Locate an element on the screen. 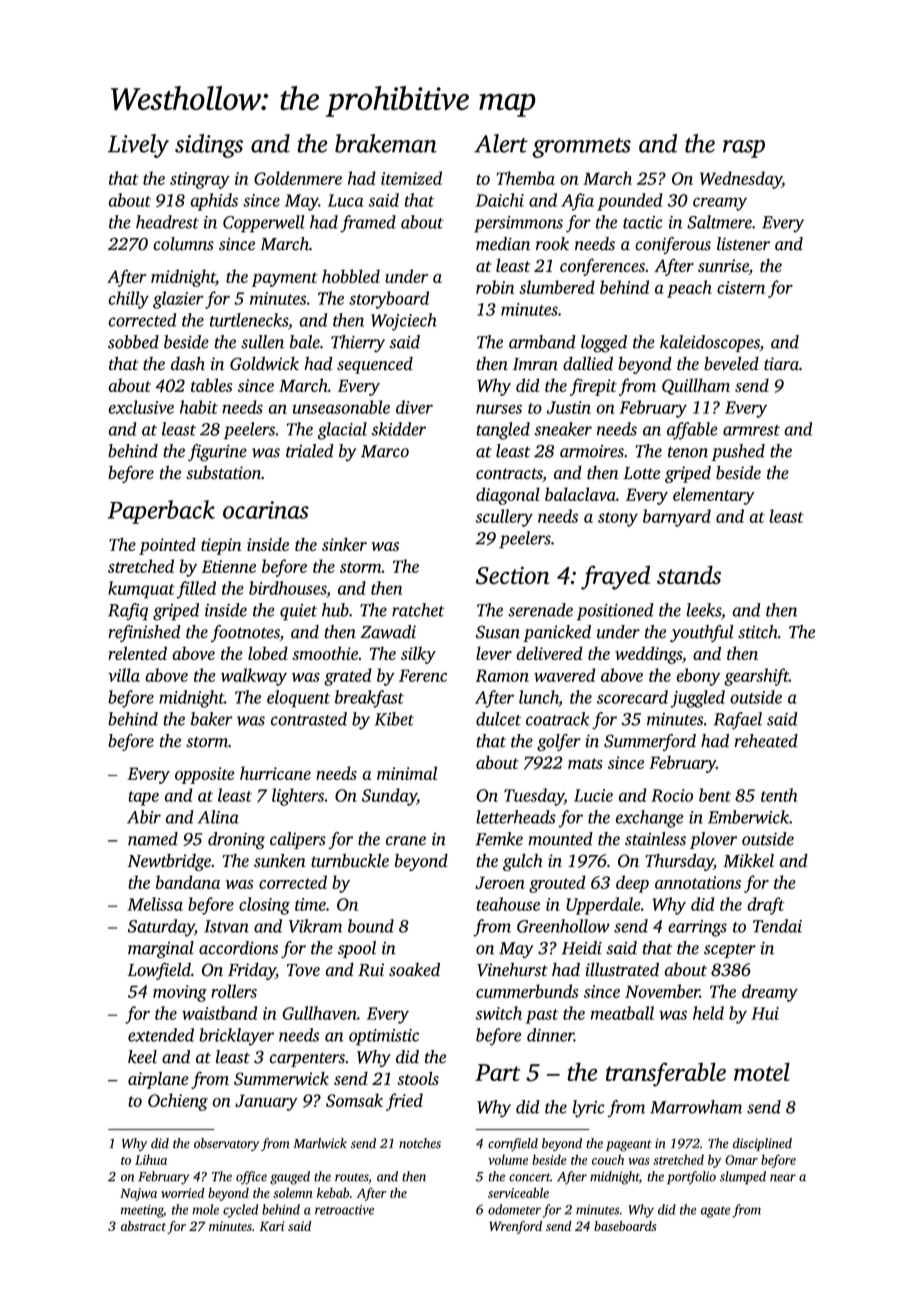 This screenshot has height=1308, width=924. kumquat is located at coordinates (141, 590).
